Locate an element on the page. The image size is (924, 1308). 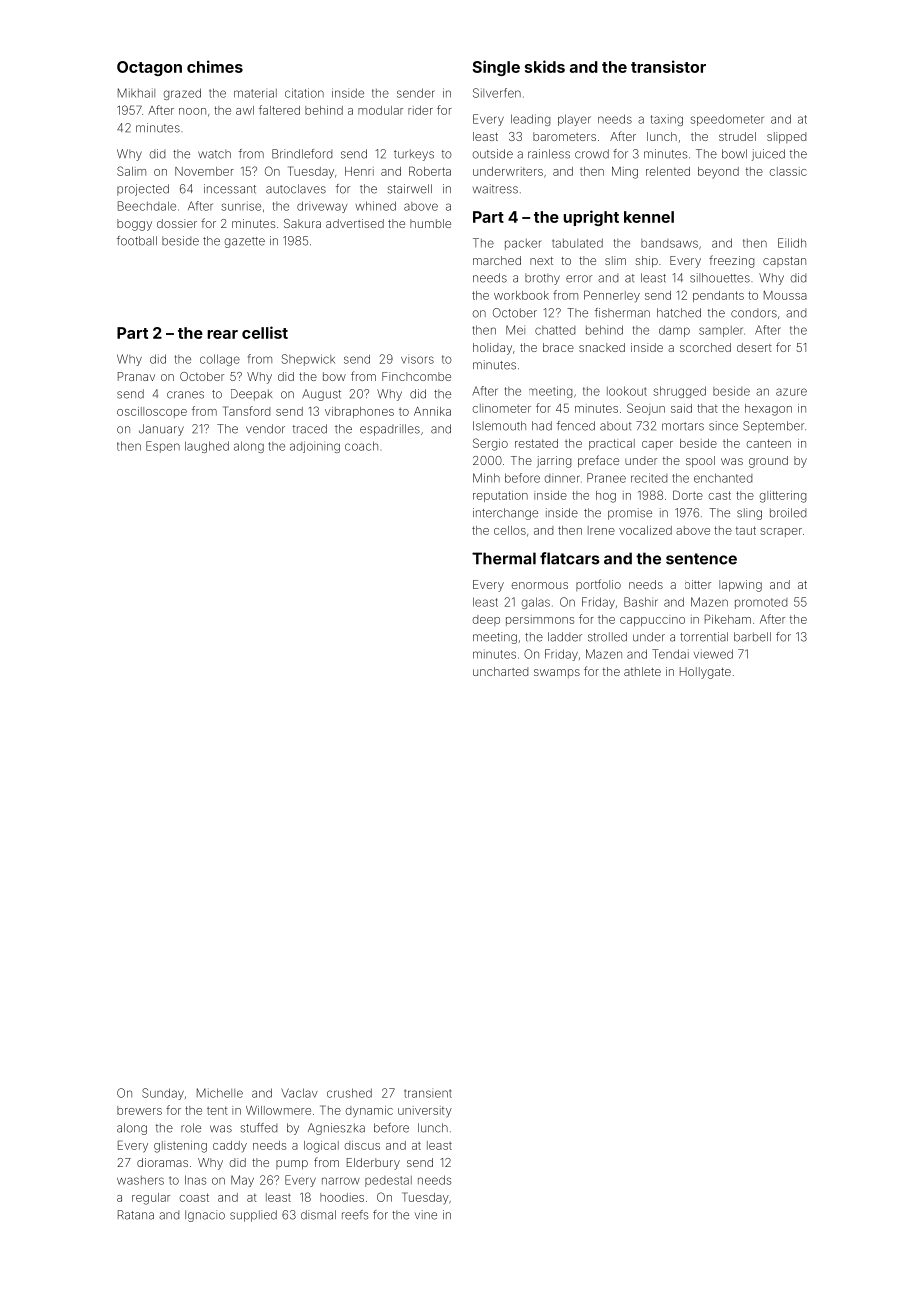
adjoining is located at coordinates (315, 447).
